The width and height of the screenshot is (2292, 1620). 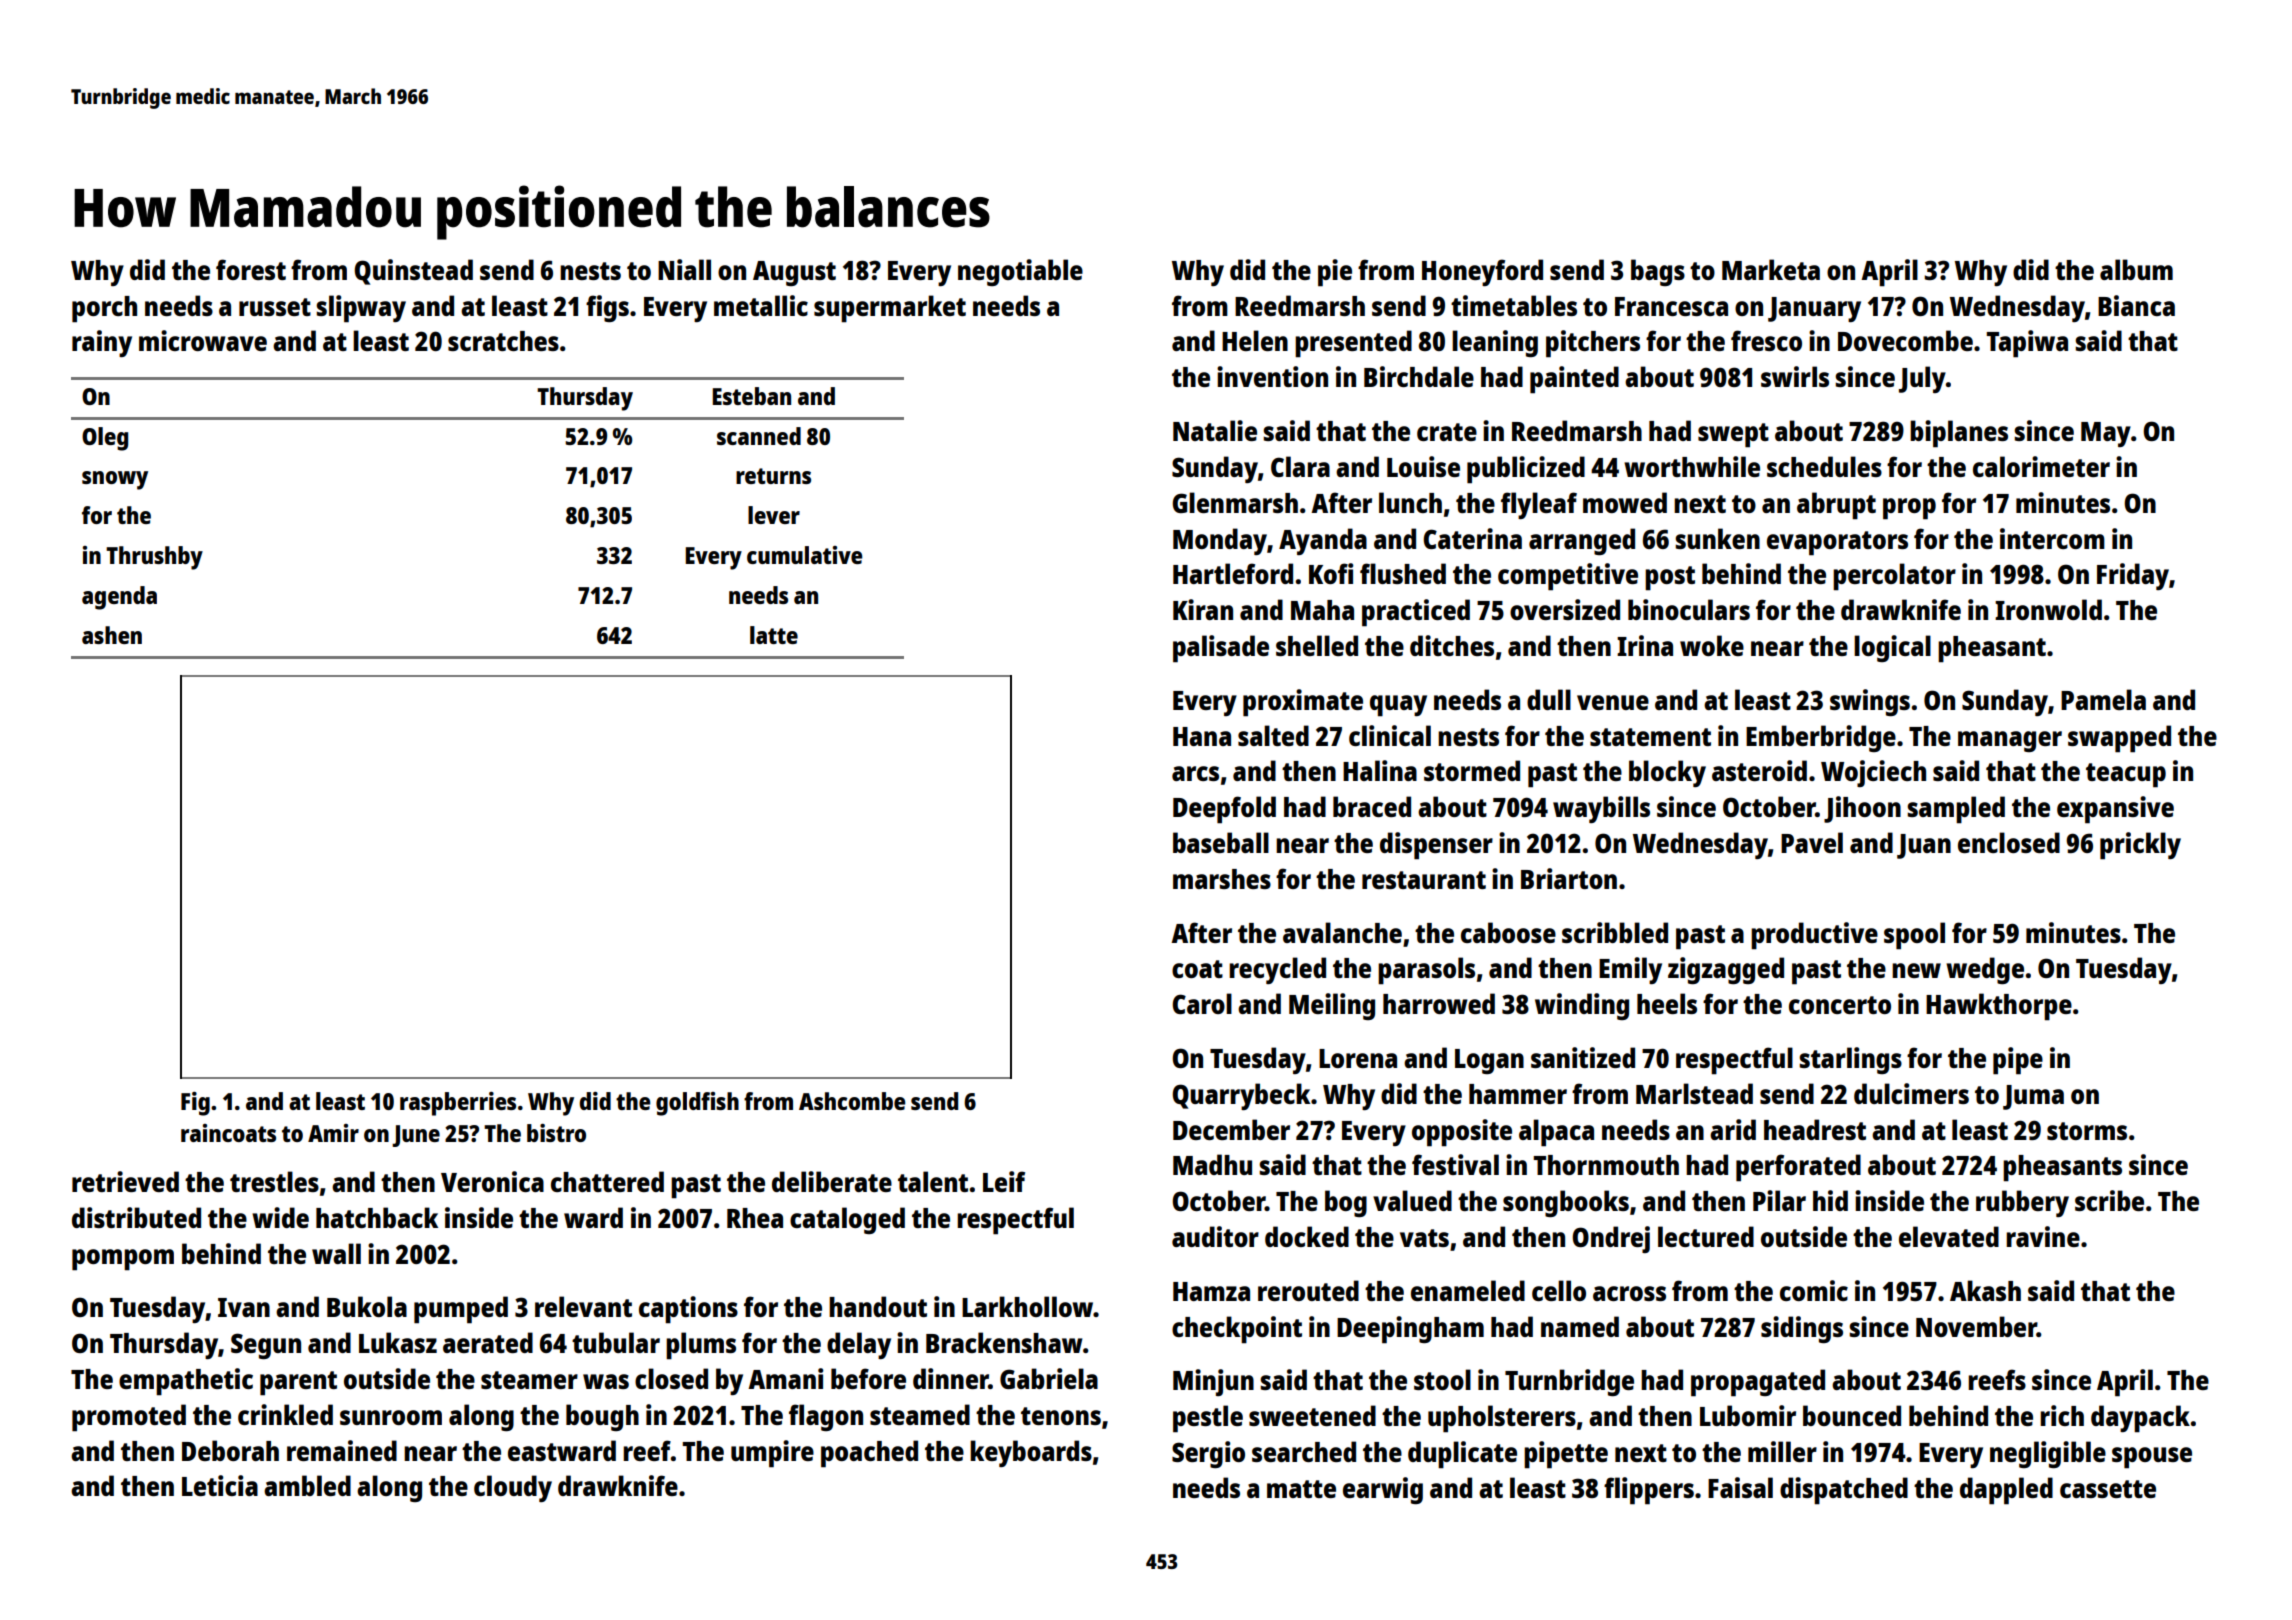 What do you see at coordinates (2133, 576) in the screenshot?
I see `Friday` at bounding box center [2133, 576].
